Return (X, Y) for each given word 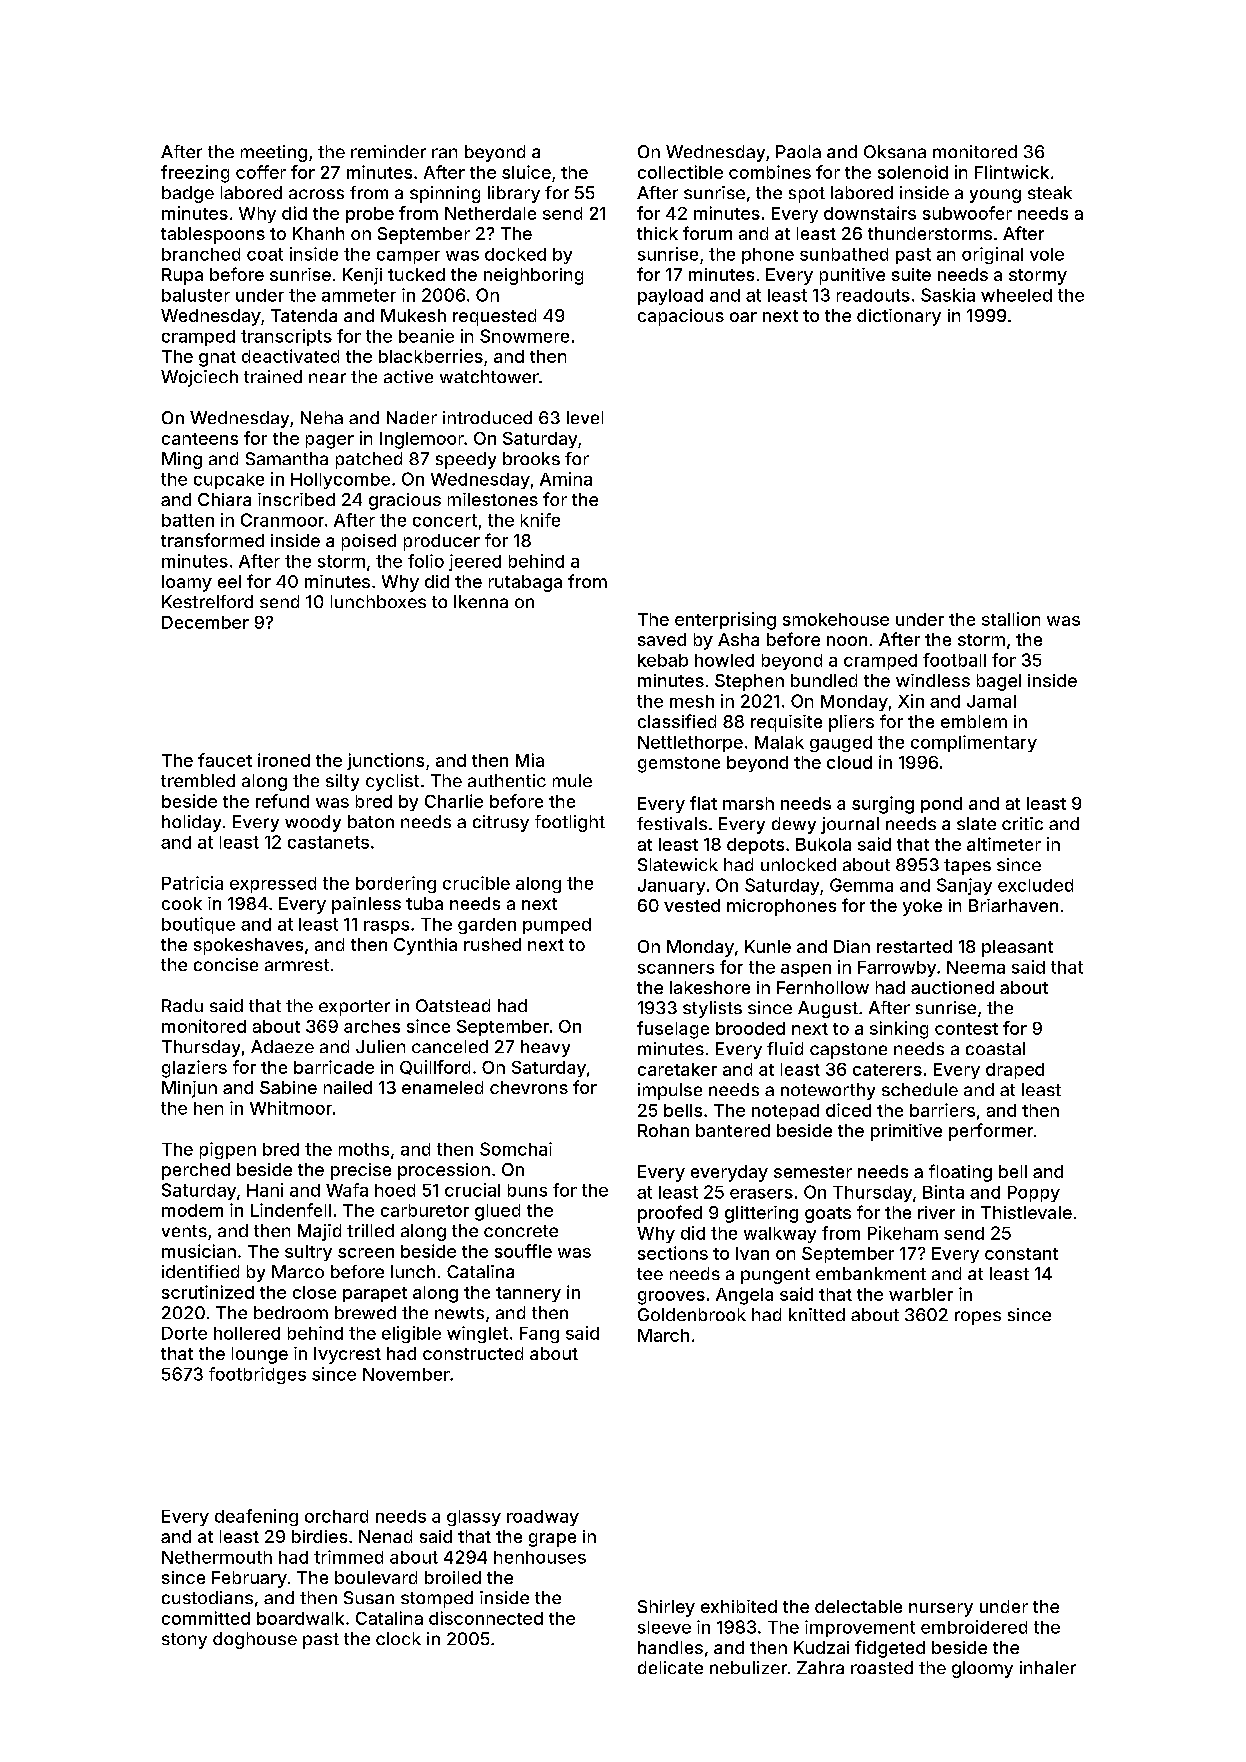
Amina (566, 479)
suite (911, 274)
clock (398, 1638)
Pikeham (903, 1233)
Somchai (516, 1149)
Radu (182, 1005)
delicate (670, 1667)
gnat (217, 359)
